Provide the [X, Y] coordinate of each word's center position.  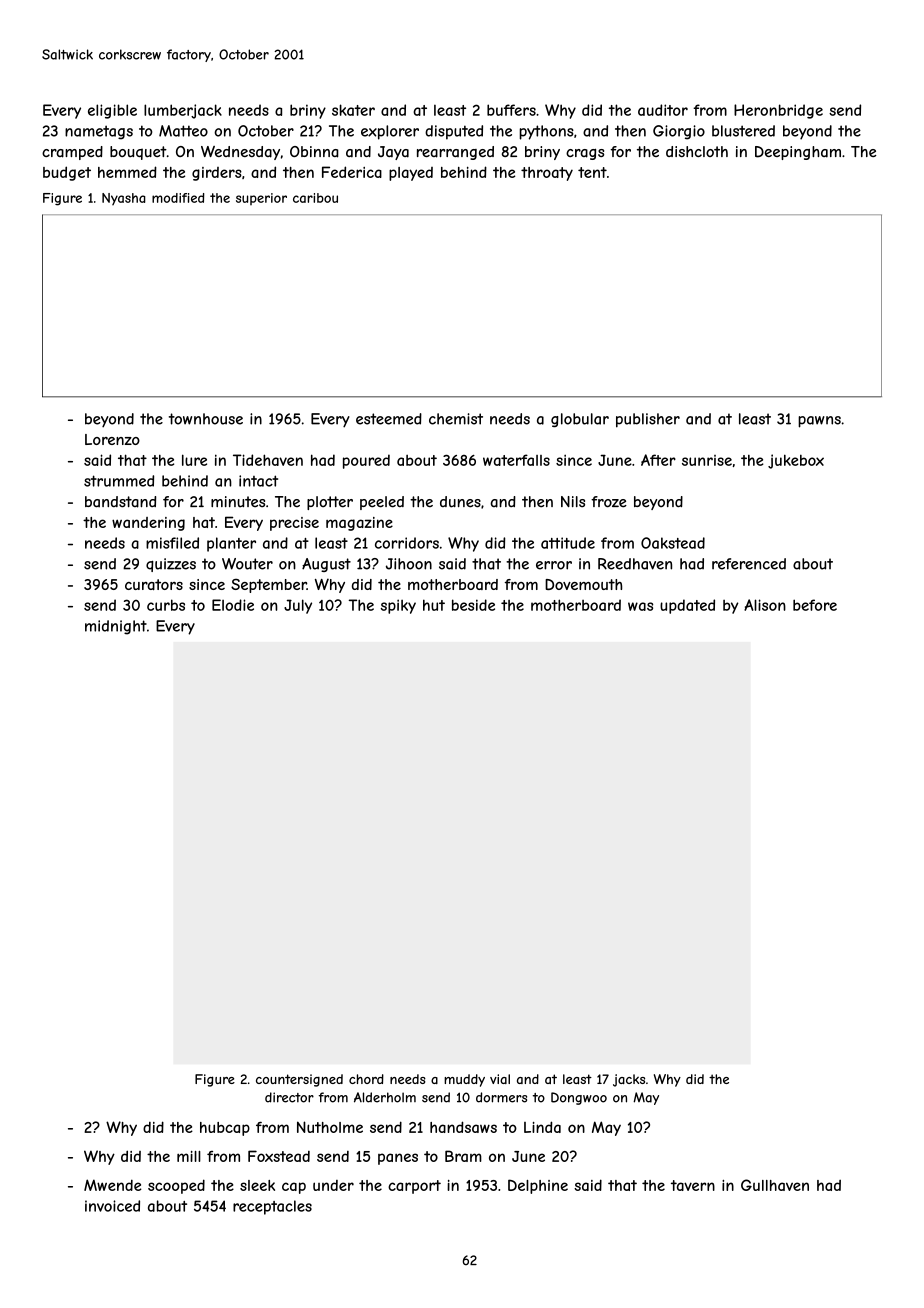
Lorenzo [112, 439]
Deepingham [798, 153]
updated [687, 606]
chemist [456, 419]
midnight [116, 627]
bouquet [138, 153]
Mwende [113, 1185]
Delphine [538, 1186]
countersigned [299, 1080]
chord [366, 1079]
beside [473, 605]
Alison [765, 605]
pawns [819, 422]
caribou [315, 198]
